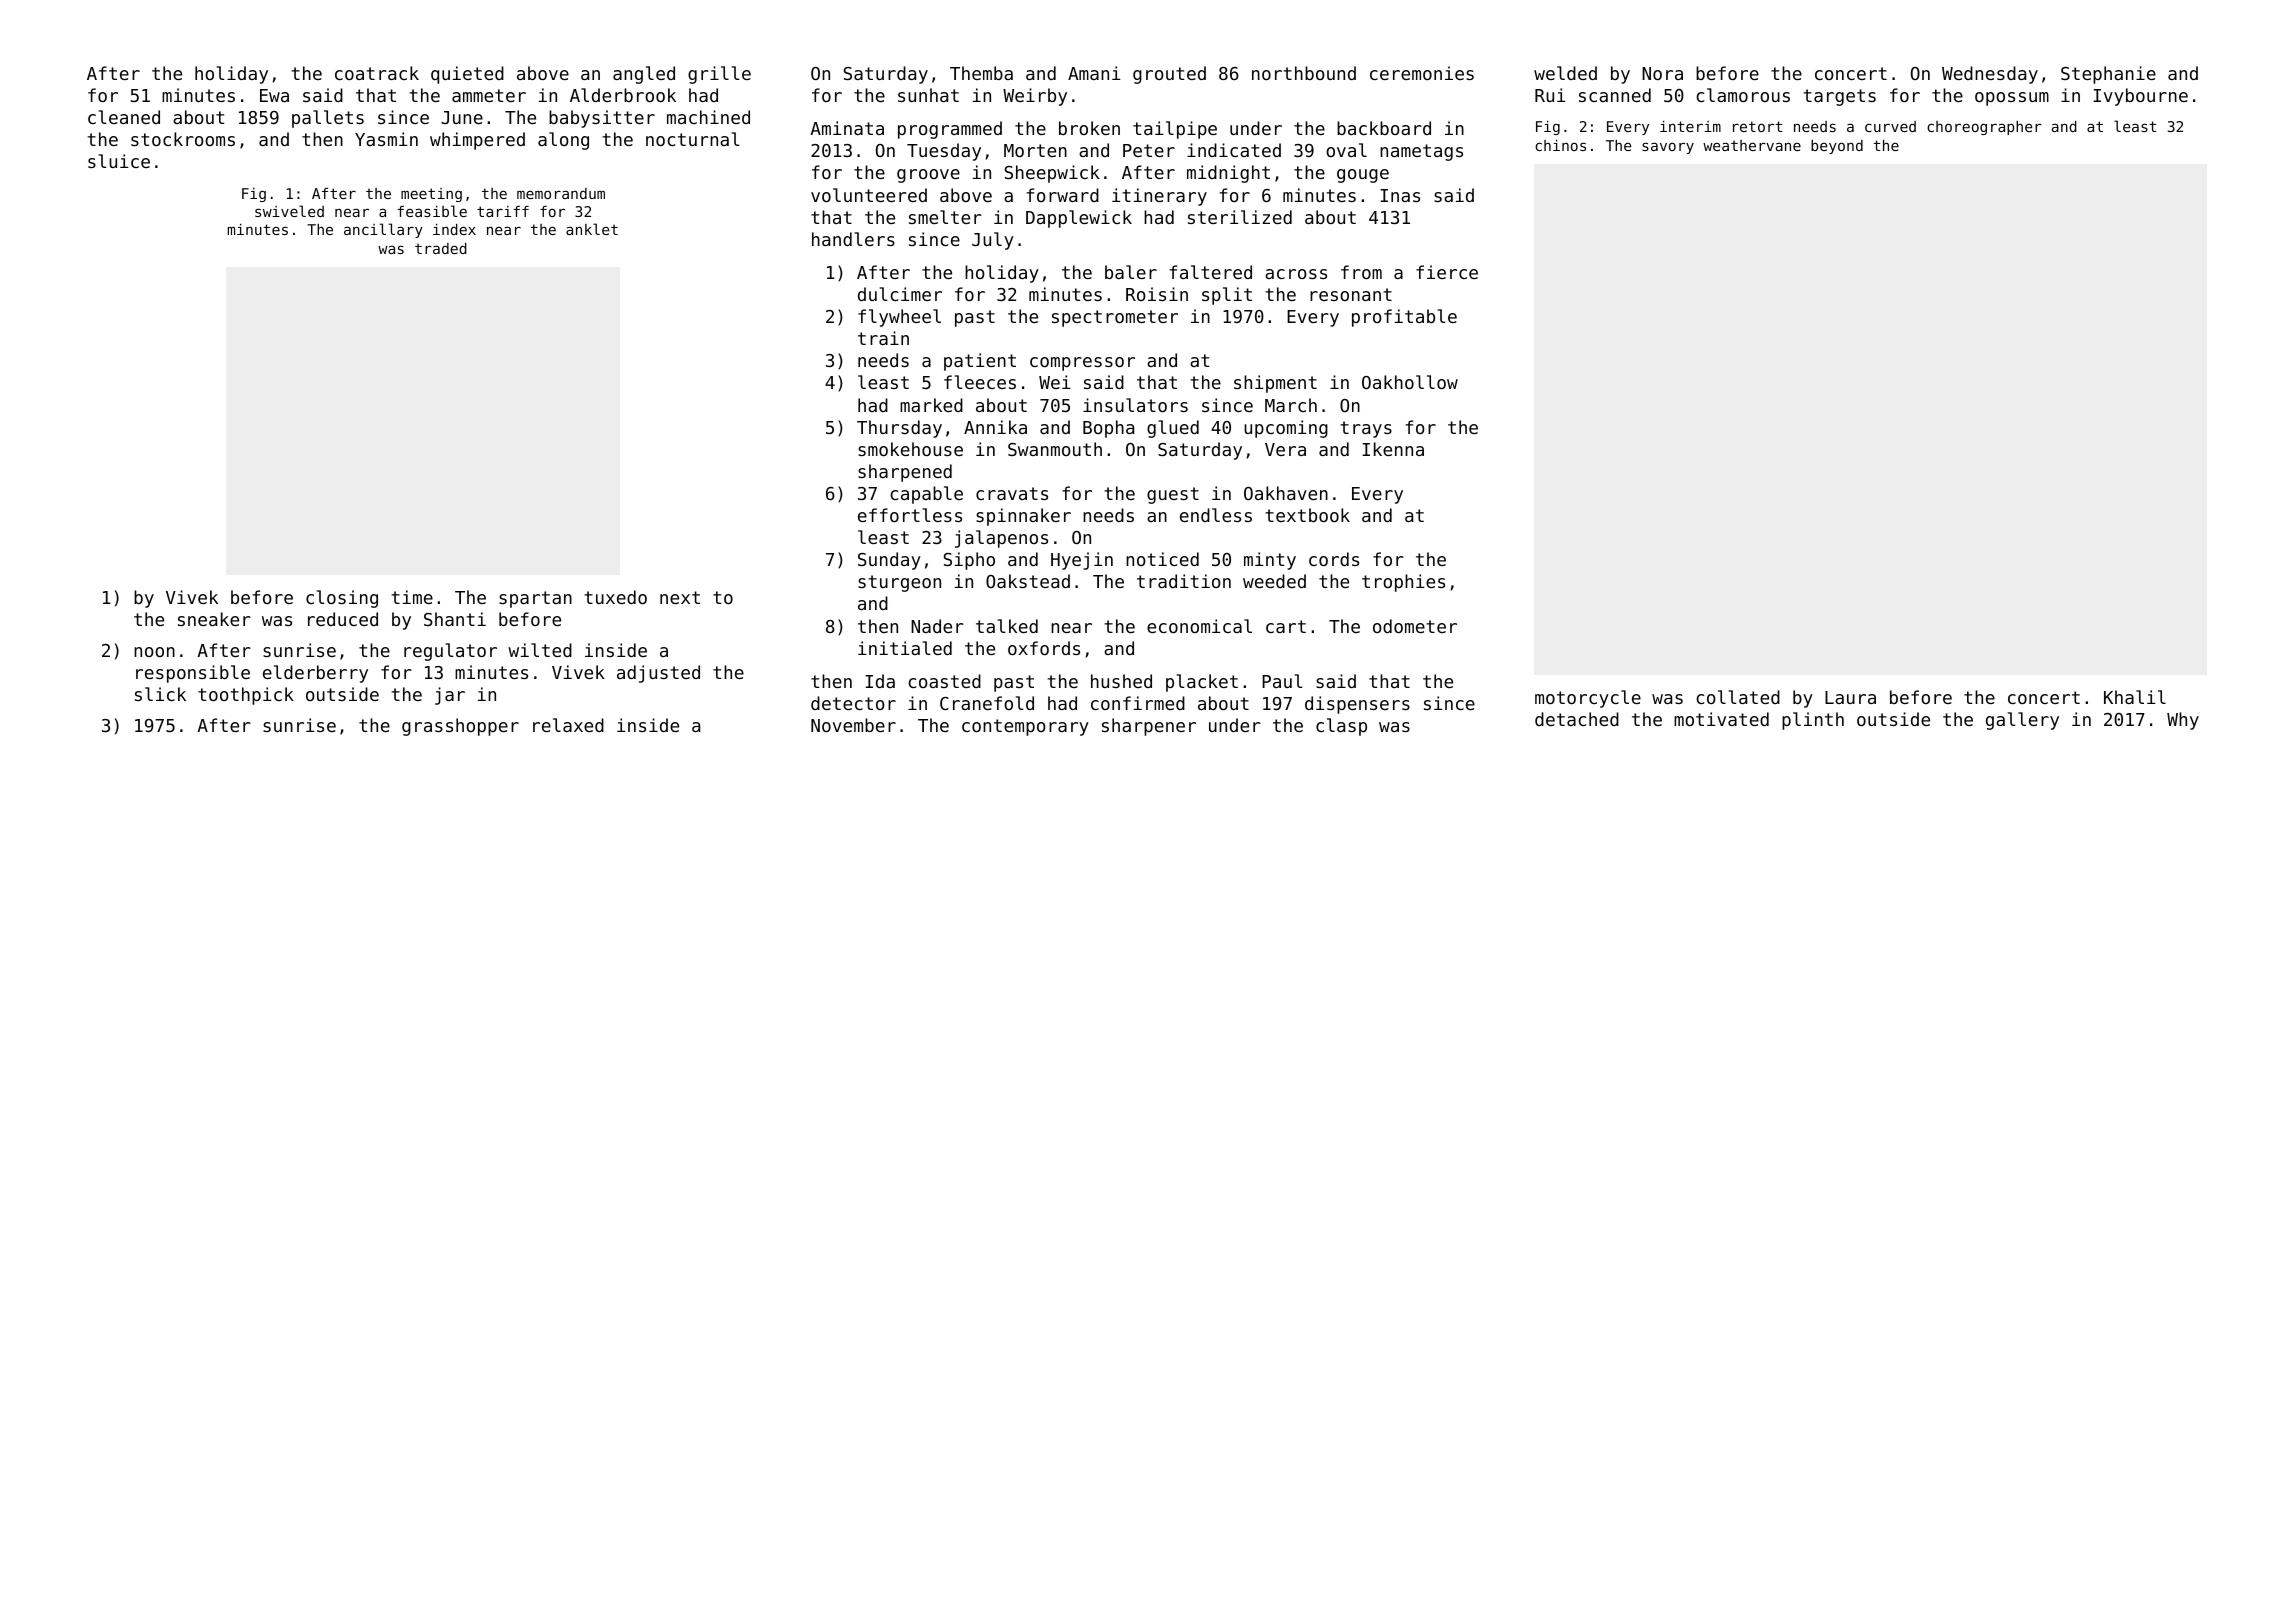  I want to click on anklet, so click(592, 229).
